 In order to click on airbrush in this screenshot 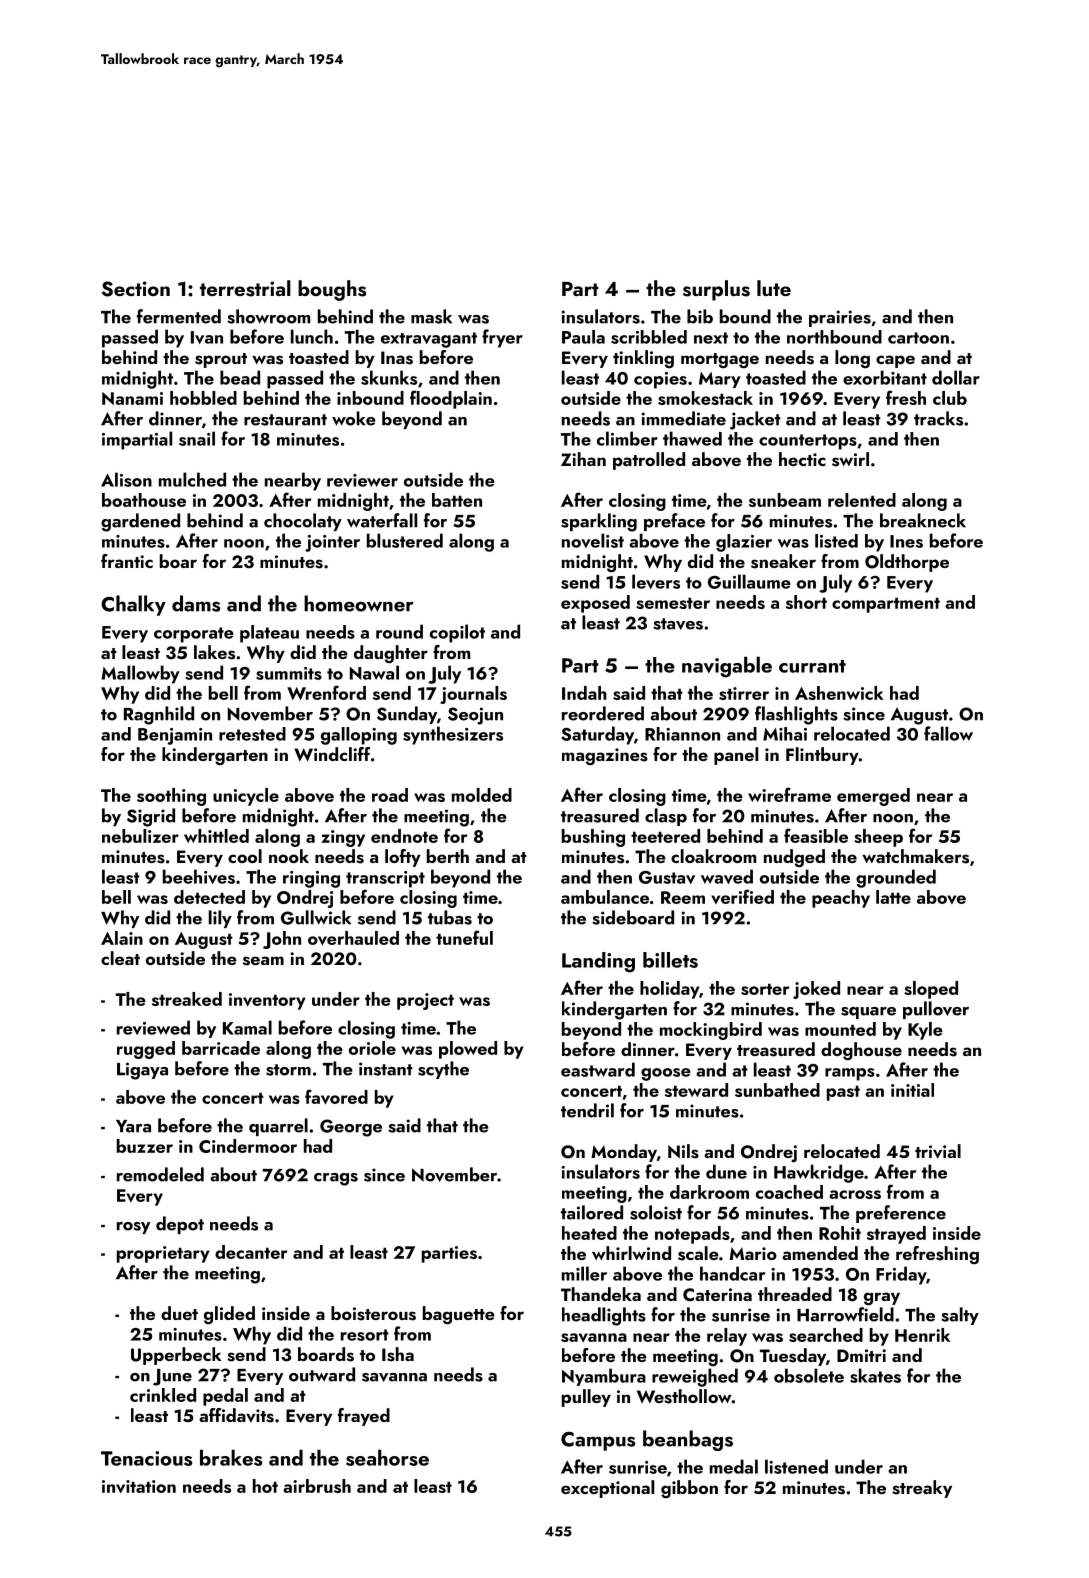, I will do `click(317, 1486)`.
